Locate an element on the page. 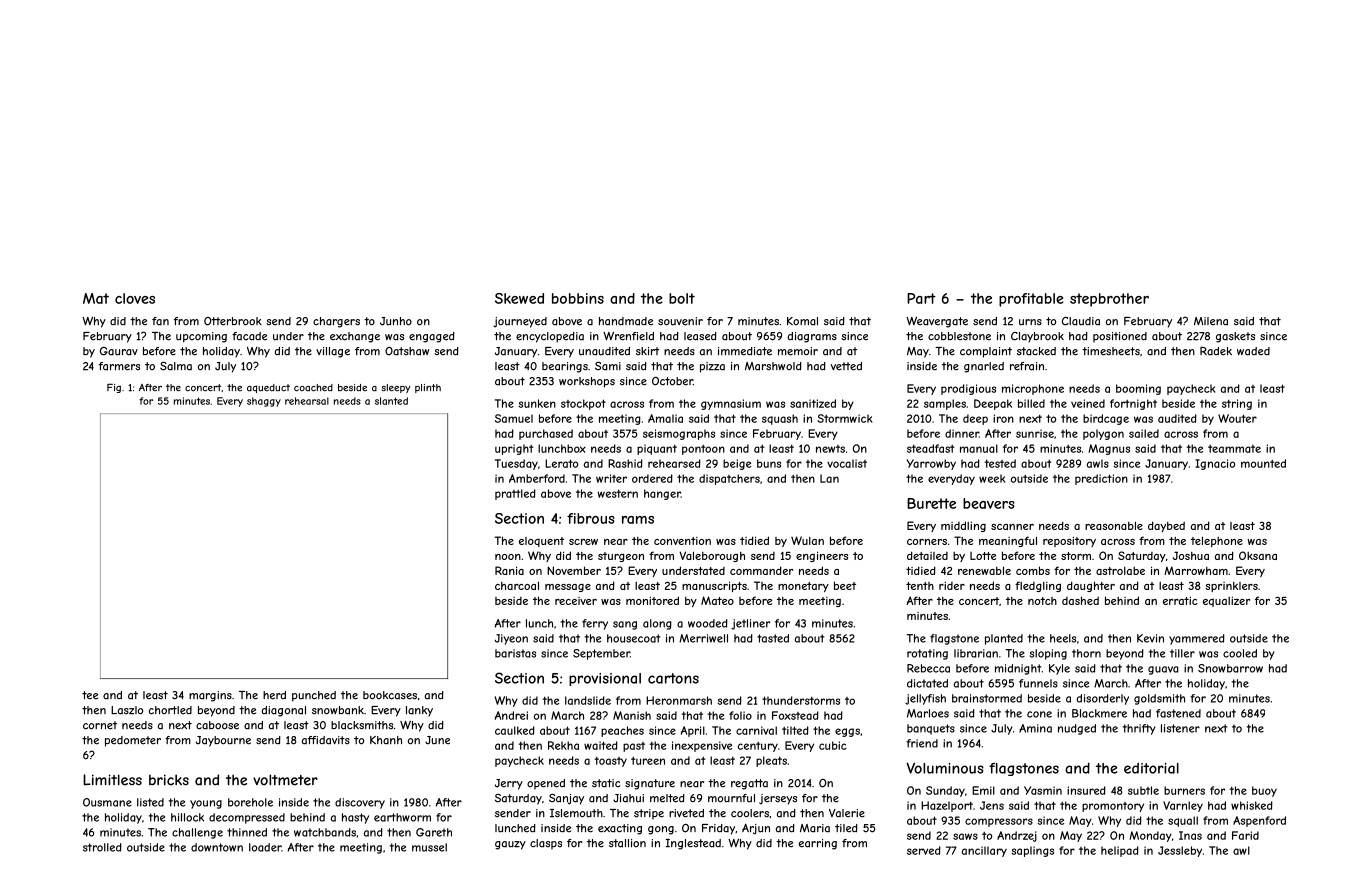 The height and width of the image is (887, 1372). margins is located at coordinates (210, 696).
